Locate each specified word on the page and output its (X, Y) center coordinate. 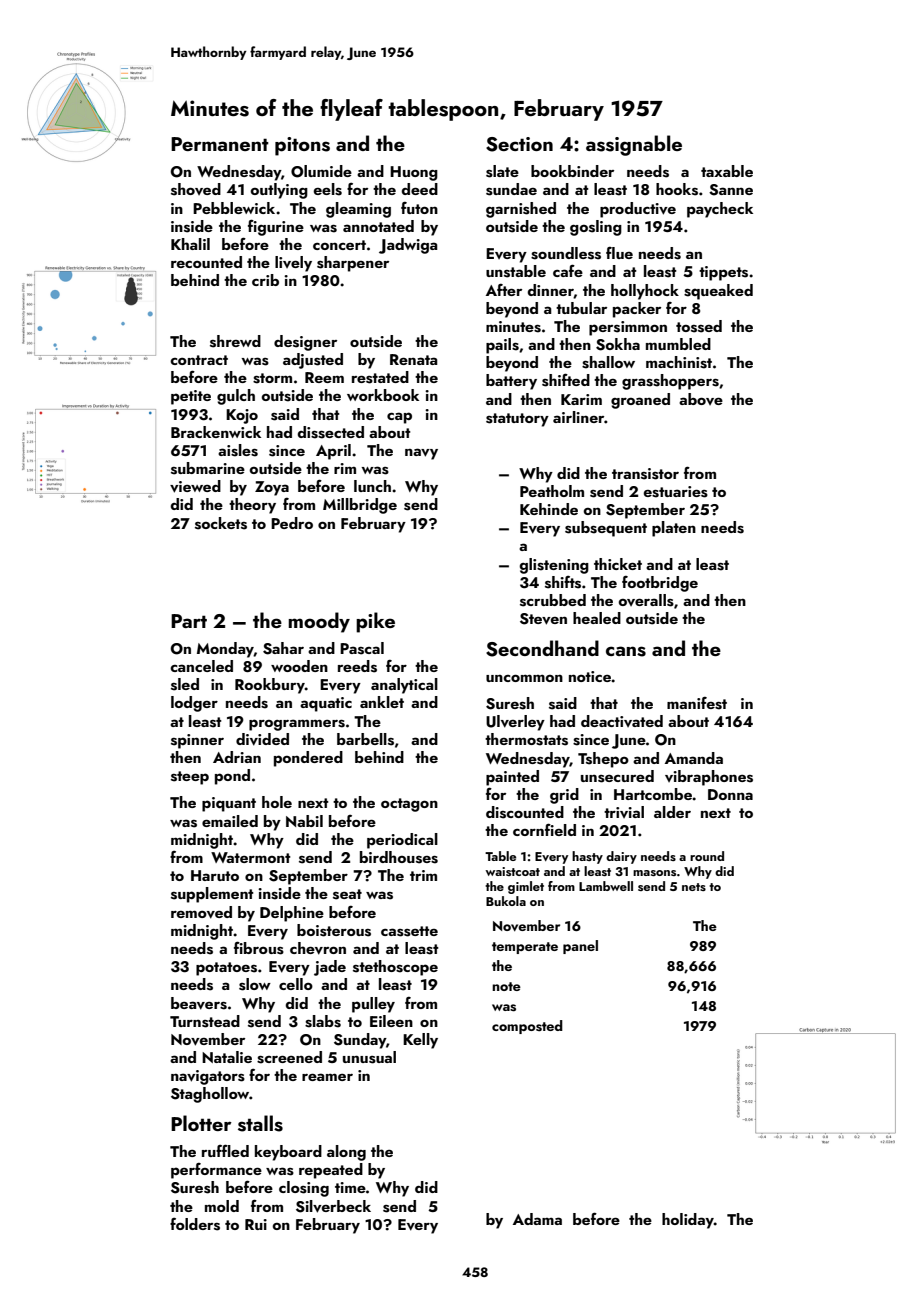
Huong (414, 173)
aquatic (326, 704)
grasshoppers (670, 382)
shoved (196, 189)
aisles (238, 450)
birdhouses (399, 857)
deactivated (622, 721)
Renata (414, 359)
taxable (727, 171)
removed (201, 912)
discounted (525, 812)
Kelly (420, 1041)
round (707, 856)
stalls (260, 1123)
